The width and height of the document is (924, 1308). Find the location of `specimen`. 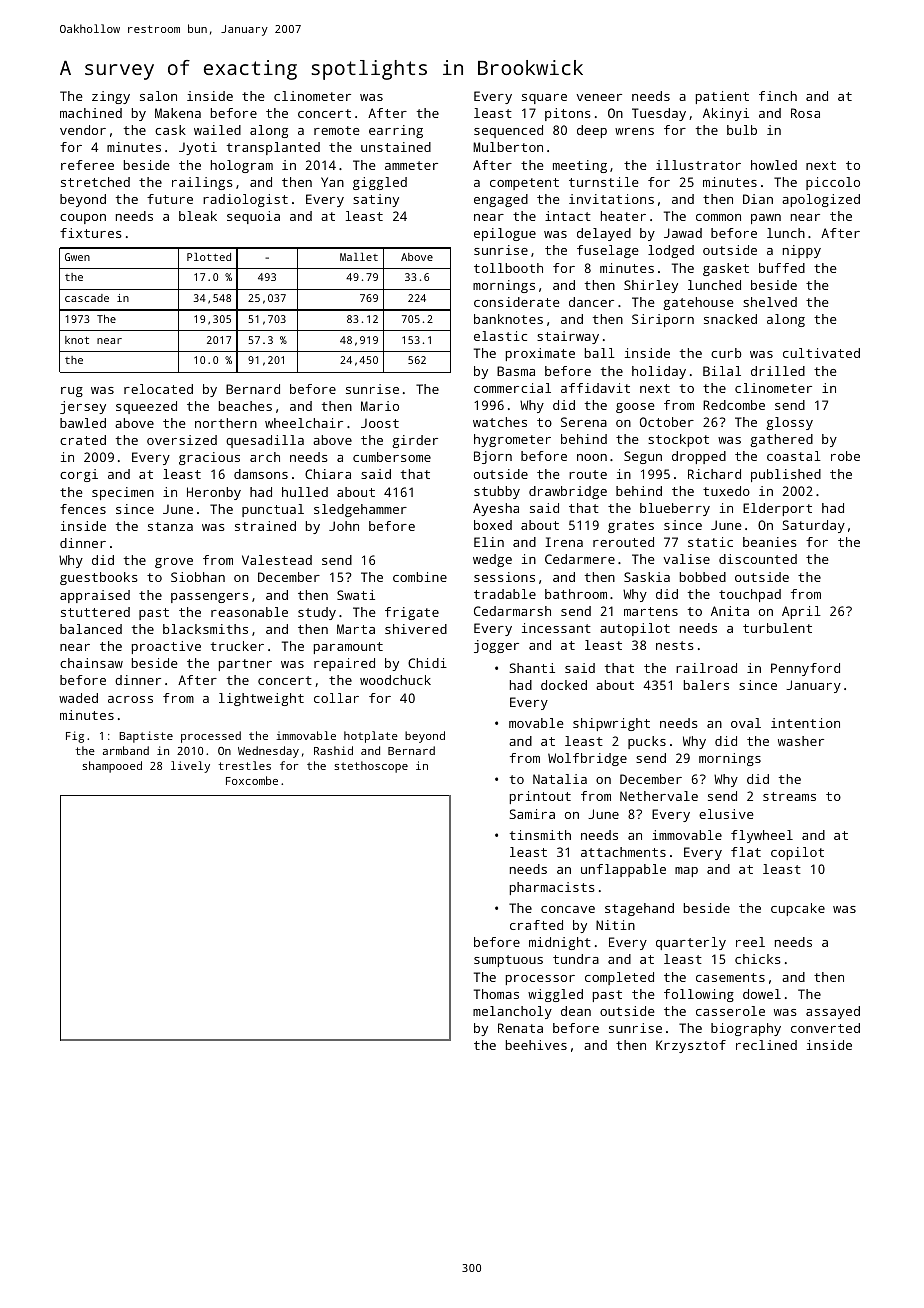

specimen is located at coordinates (123, 493).
